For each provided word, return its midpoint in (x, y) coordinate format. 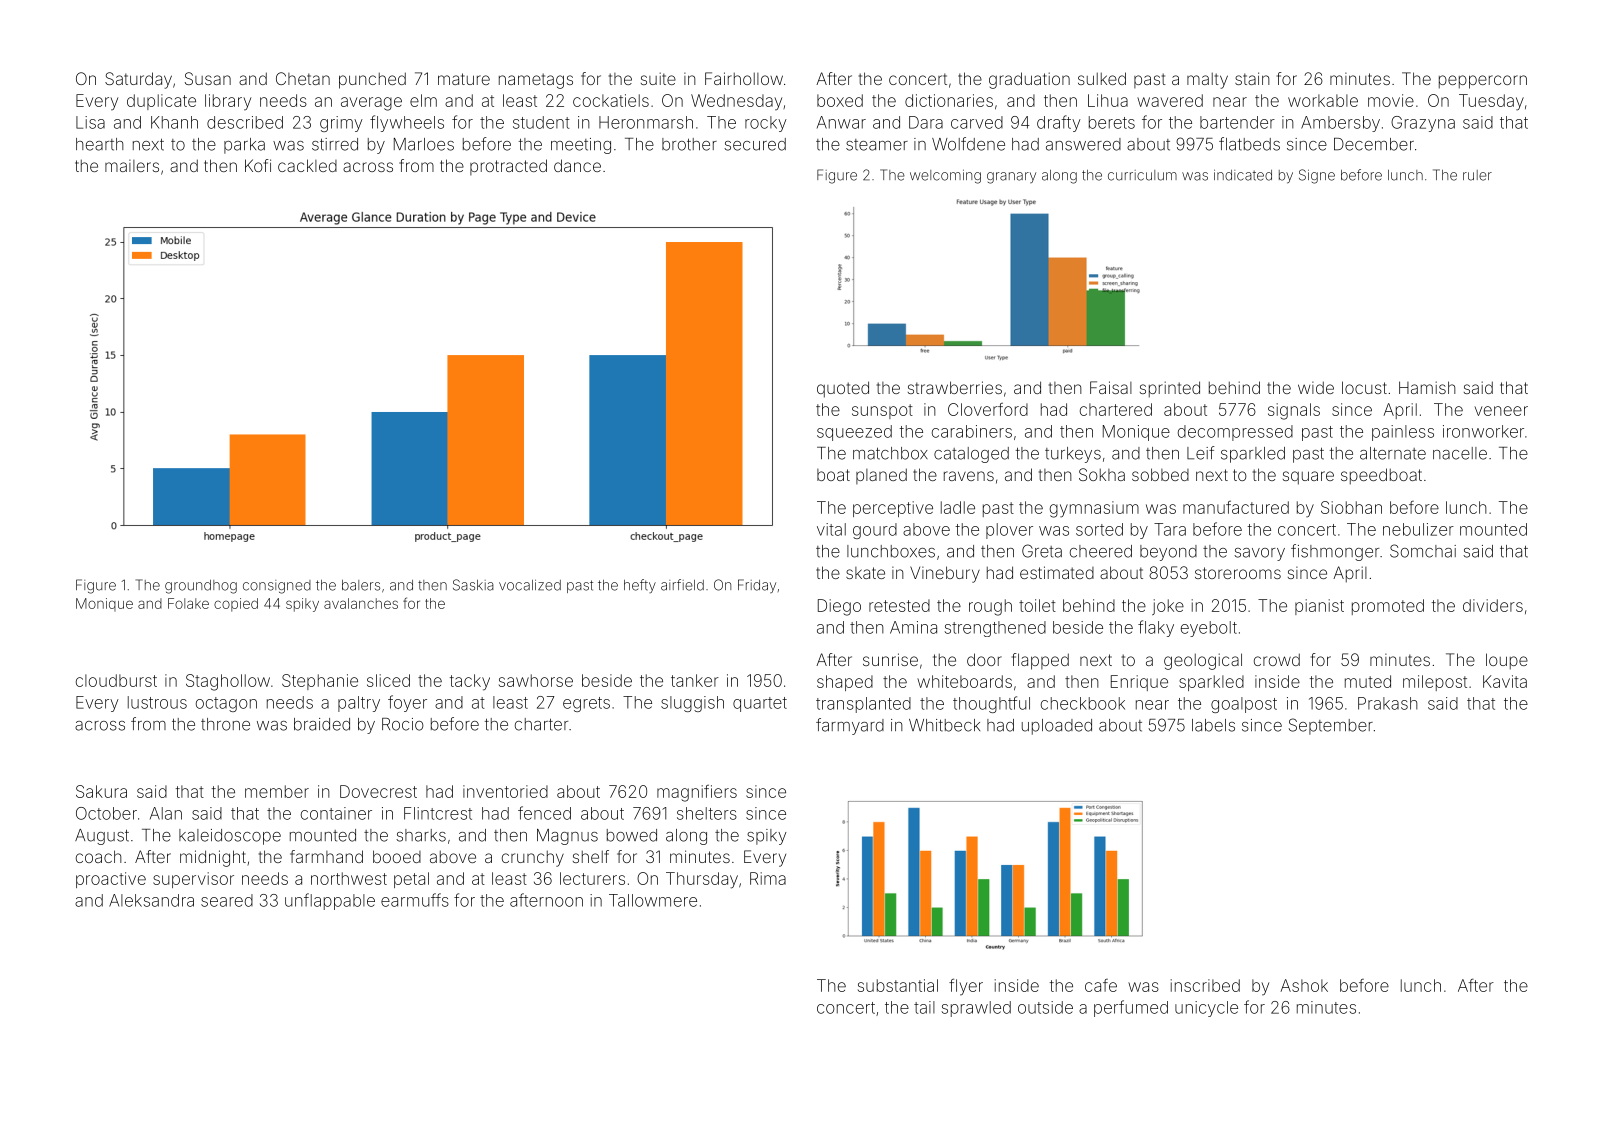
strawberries (955, 387)
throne (225, 724)
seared (227, 900)
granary (1011, 178)
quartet (760, 704)
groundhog (201, 587)
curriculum (1142, 175)
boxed (840, 100)
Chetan (303, 78)
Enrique (1139, 683)
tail (924, 1007)
